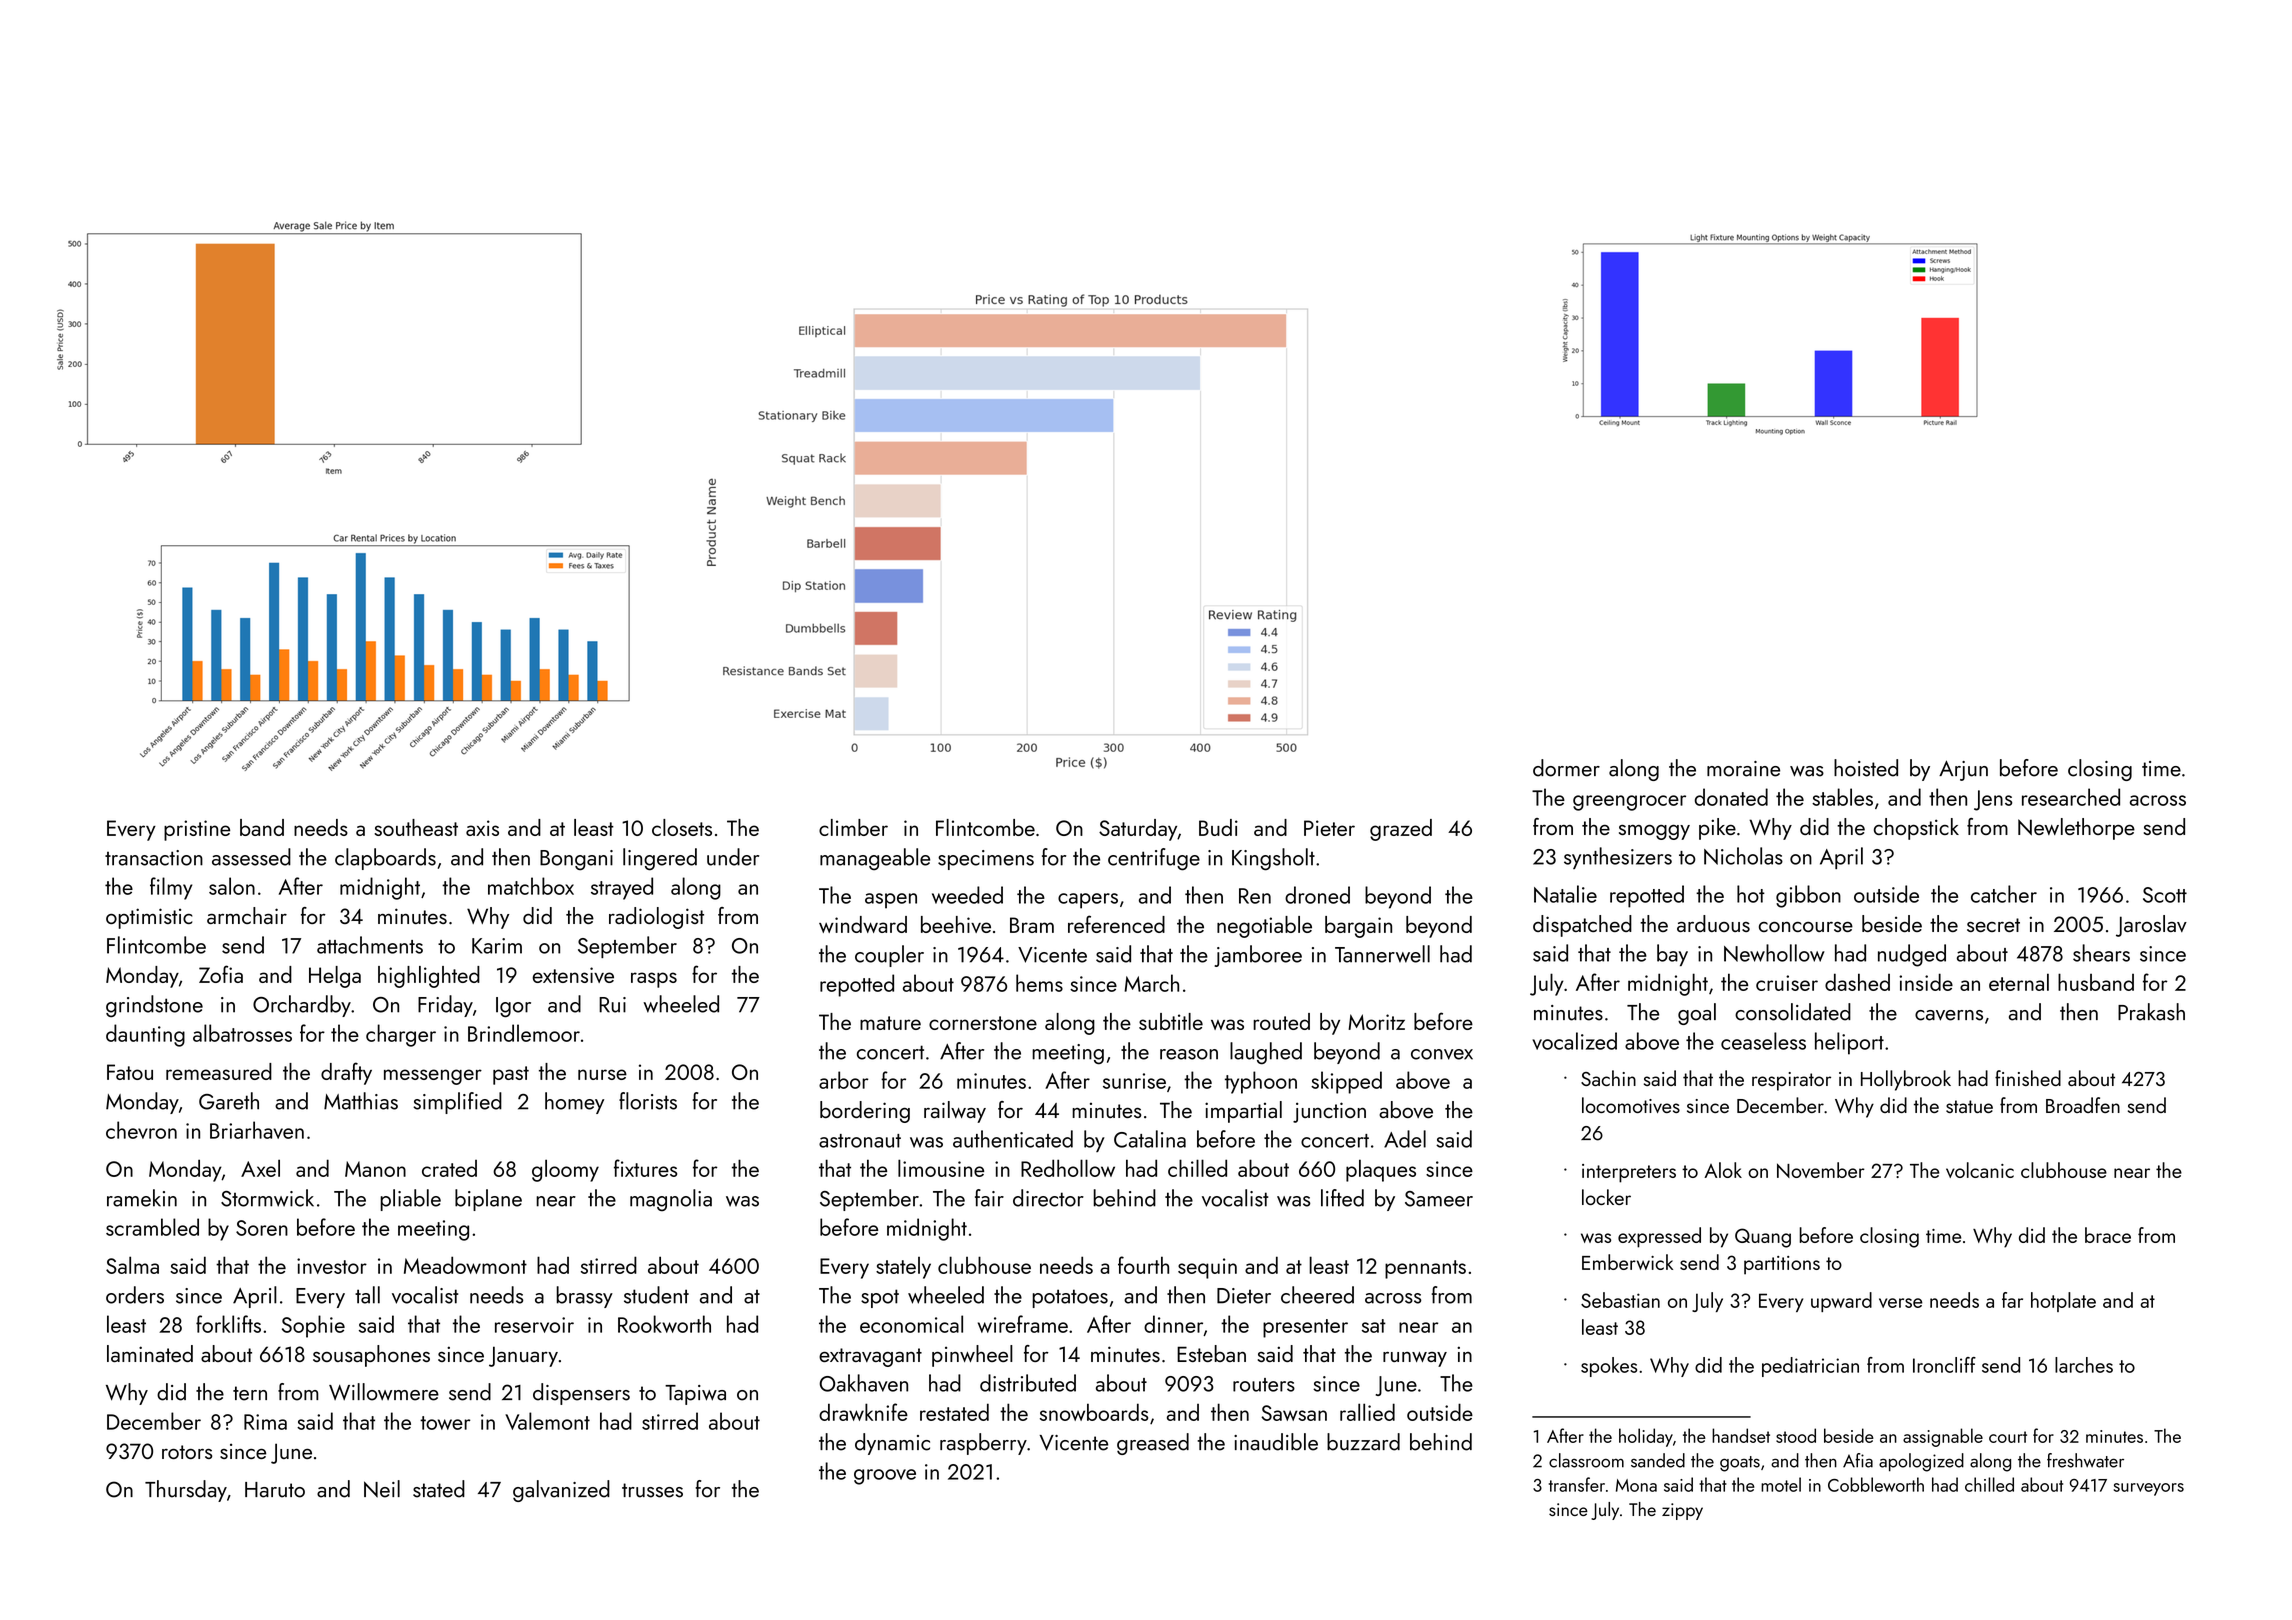 This screenshot has height=1620, width=2292. Describe the element at coordinates (890, 1023) in the screenshot. I see `mature` at that location.
